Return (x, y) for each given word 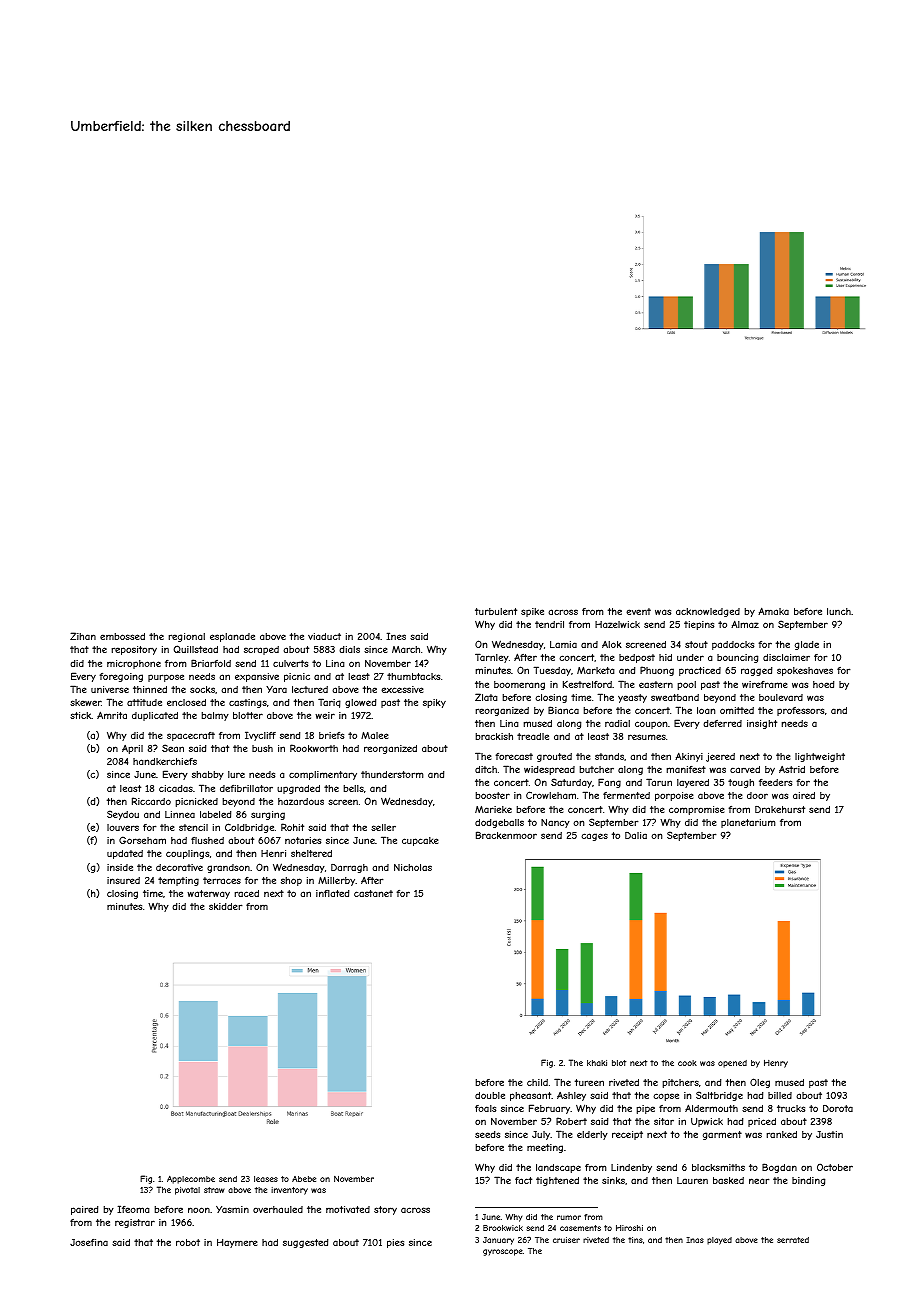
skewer (85, 702)
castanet (373, 893)
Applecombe (191, 1179)
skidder (226, 906)
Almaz (745, 624)
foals (485, 1108)
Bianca (563, 710)
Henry (776, 1064)
